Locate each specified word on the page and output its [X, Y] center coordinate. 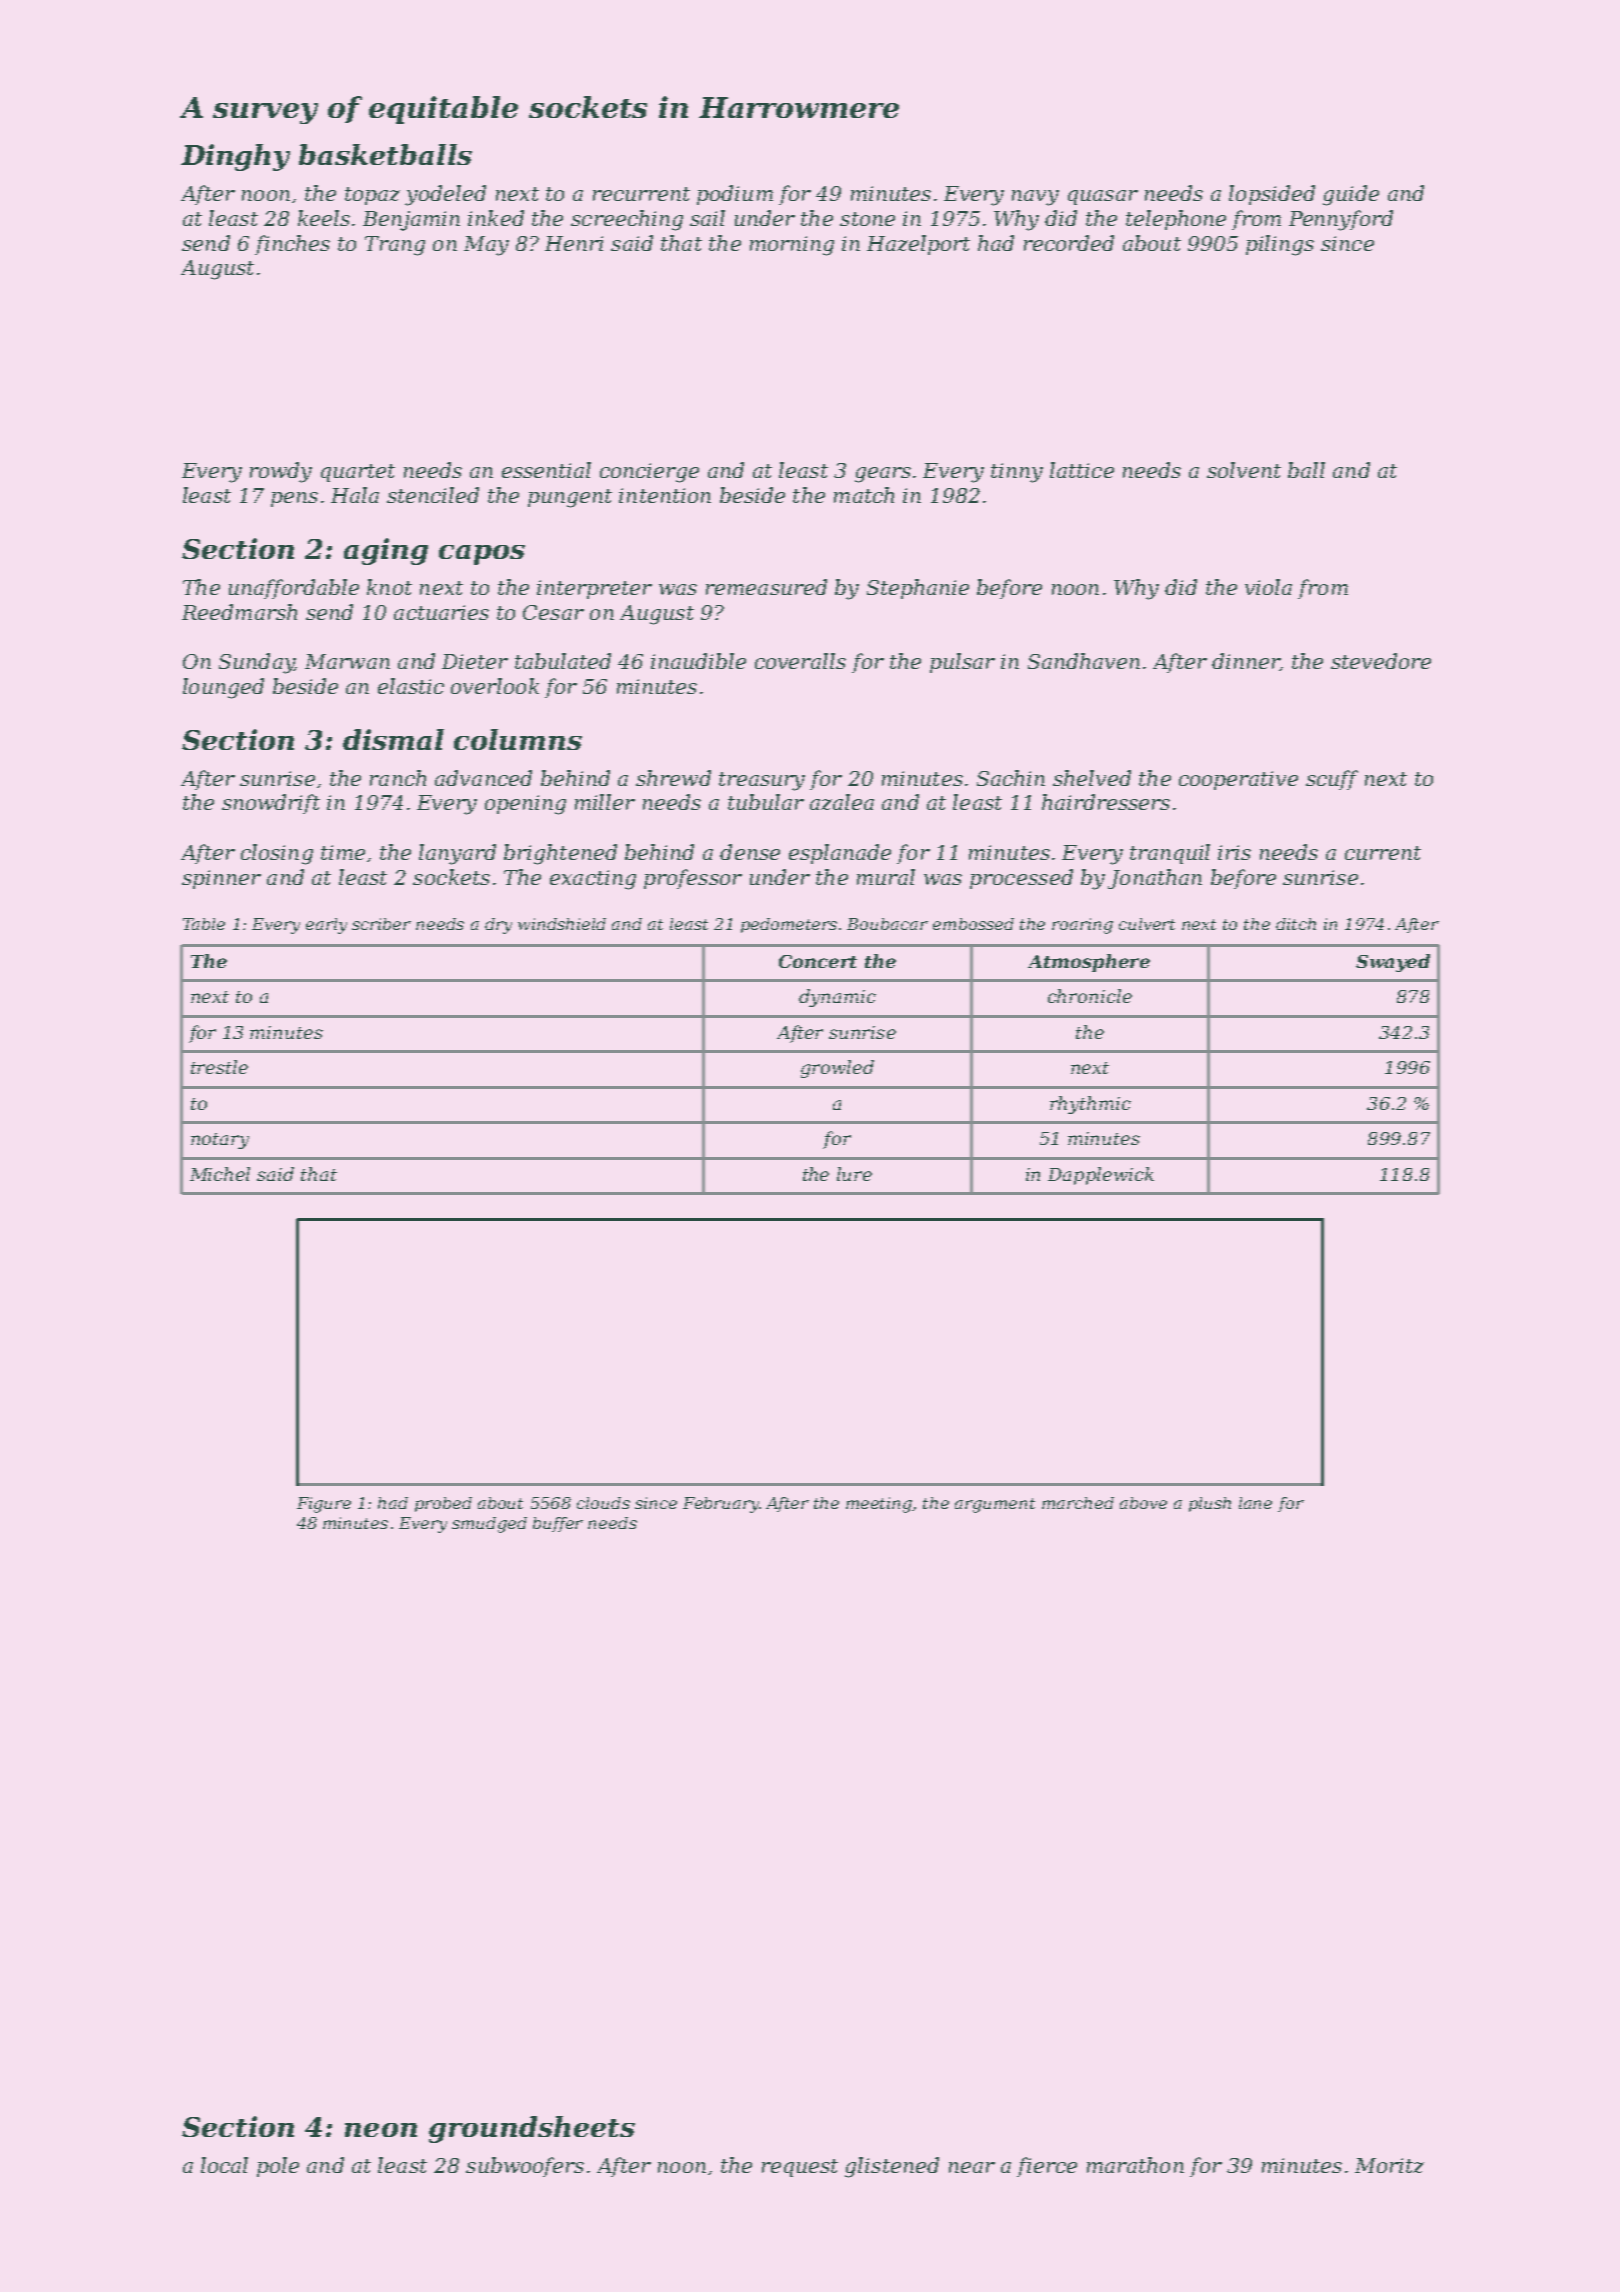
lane [1255, 1503]
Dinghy [235, 157]
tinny [1017, 473]
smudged [489, 1525]
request [800, 2168]
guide [1351, 195]
